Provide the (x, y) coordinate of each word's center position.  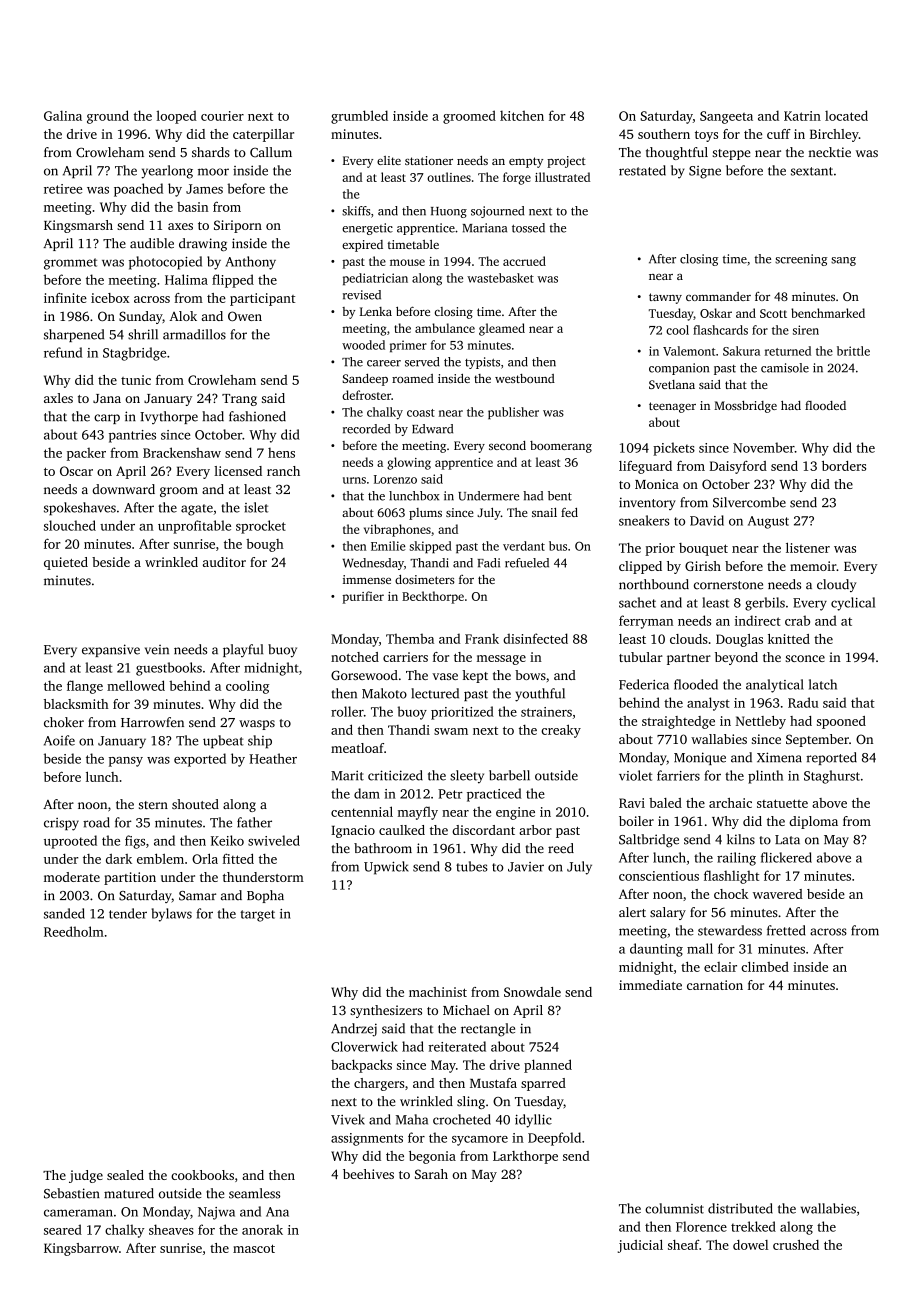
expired (362, 246)
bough (265, 545)
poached (138, 190)
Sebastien (72, 1193)
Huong (449, 212)
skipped (431, 547)
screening (801, 260)
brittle (853, 351)
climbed (765, 966)
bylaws (172, 915)
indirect (758, 620)
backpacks (361, 1066)
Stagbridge (134, 354)
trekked (753, 1226)
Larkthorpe (525, 1157)
